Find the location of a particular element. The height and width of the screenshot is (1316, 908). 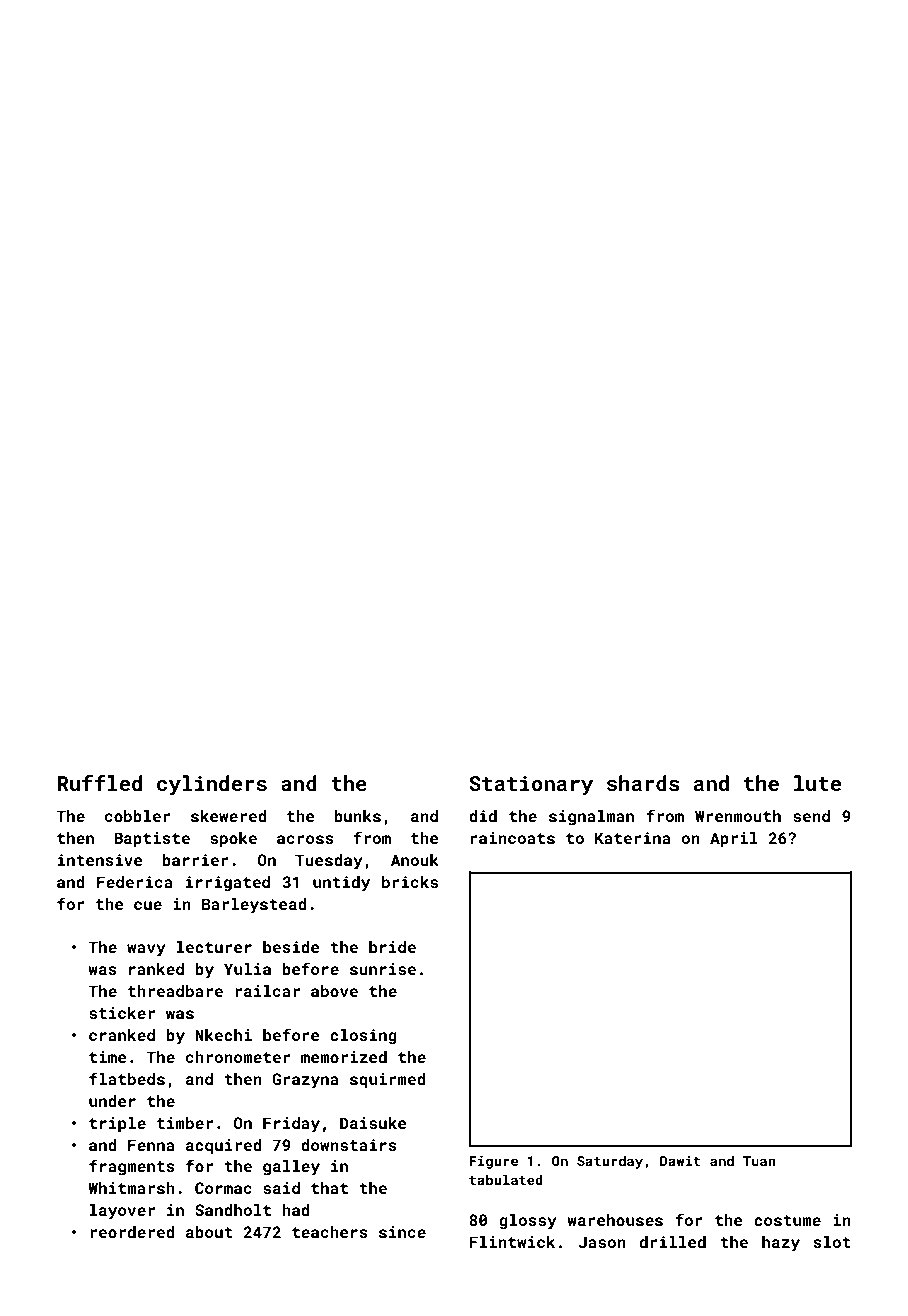

railcar is located at coordinates (267, 991).
